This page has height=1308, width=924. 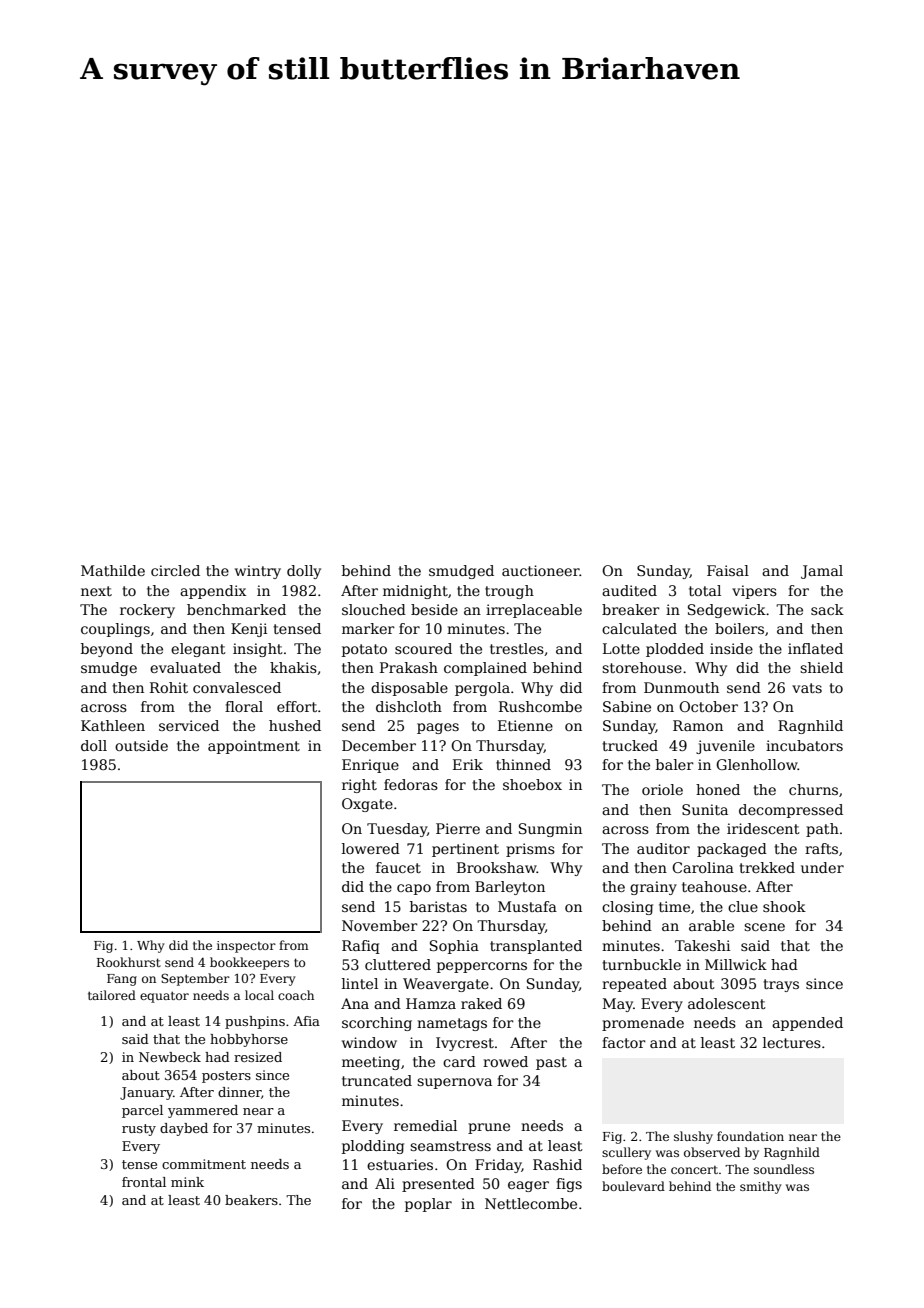 I want to click on decompressed, so click(x=791, y=811).
